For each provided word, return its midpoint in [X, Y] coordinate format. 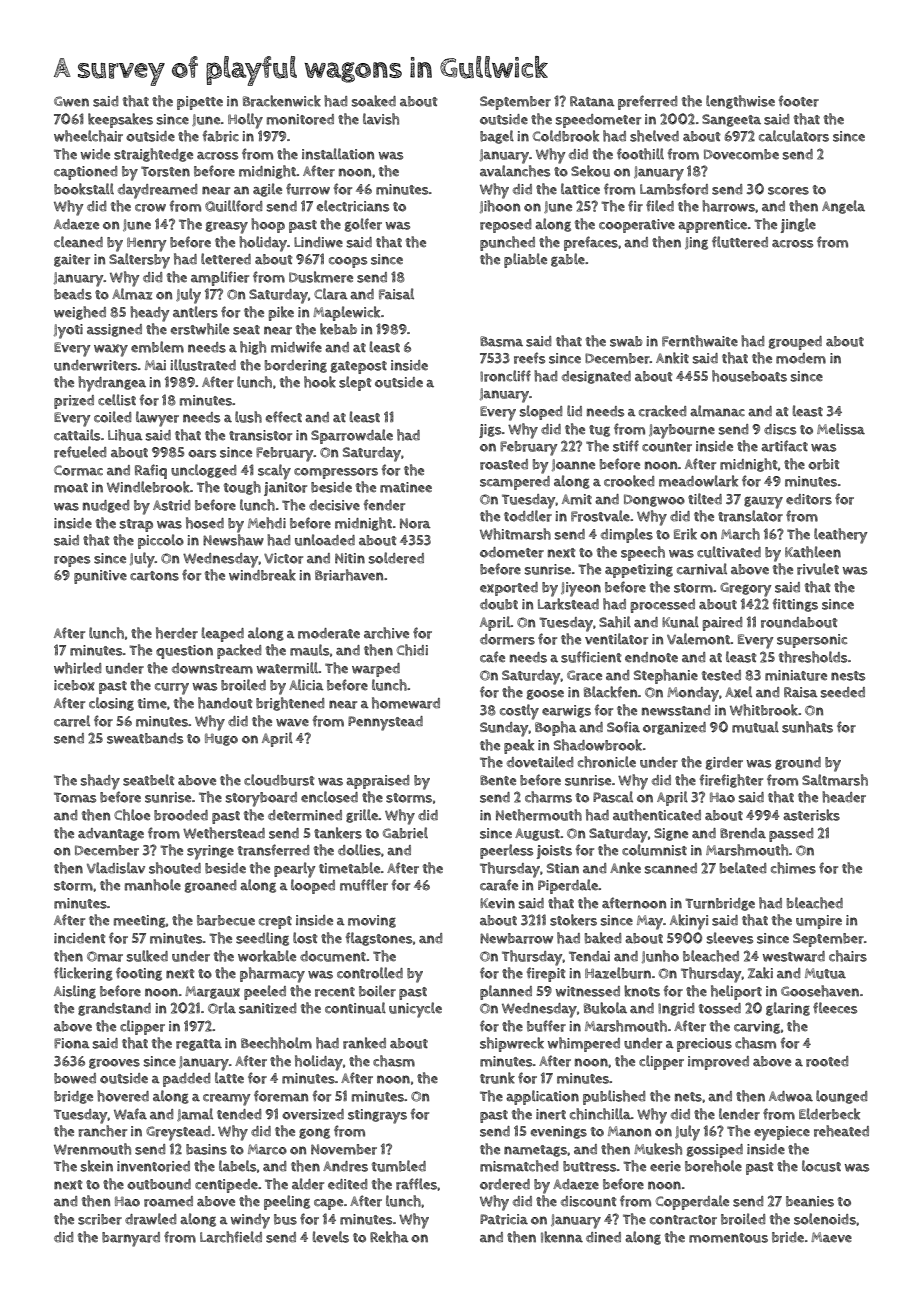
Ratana [592, 101]
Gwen [71, 101]
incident [80, 938]
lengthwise [740, 102]
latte [229, 1078]
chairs [848, 956]
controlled [370, 973]
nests [848, 676]
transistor [260, 435]
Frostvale [600, 516]
